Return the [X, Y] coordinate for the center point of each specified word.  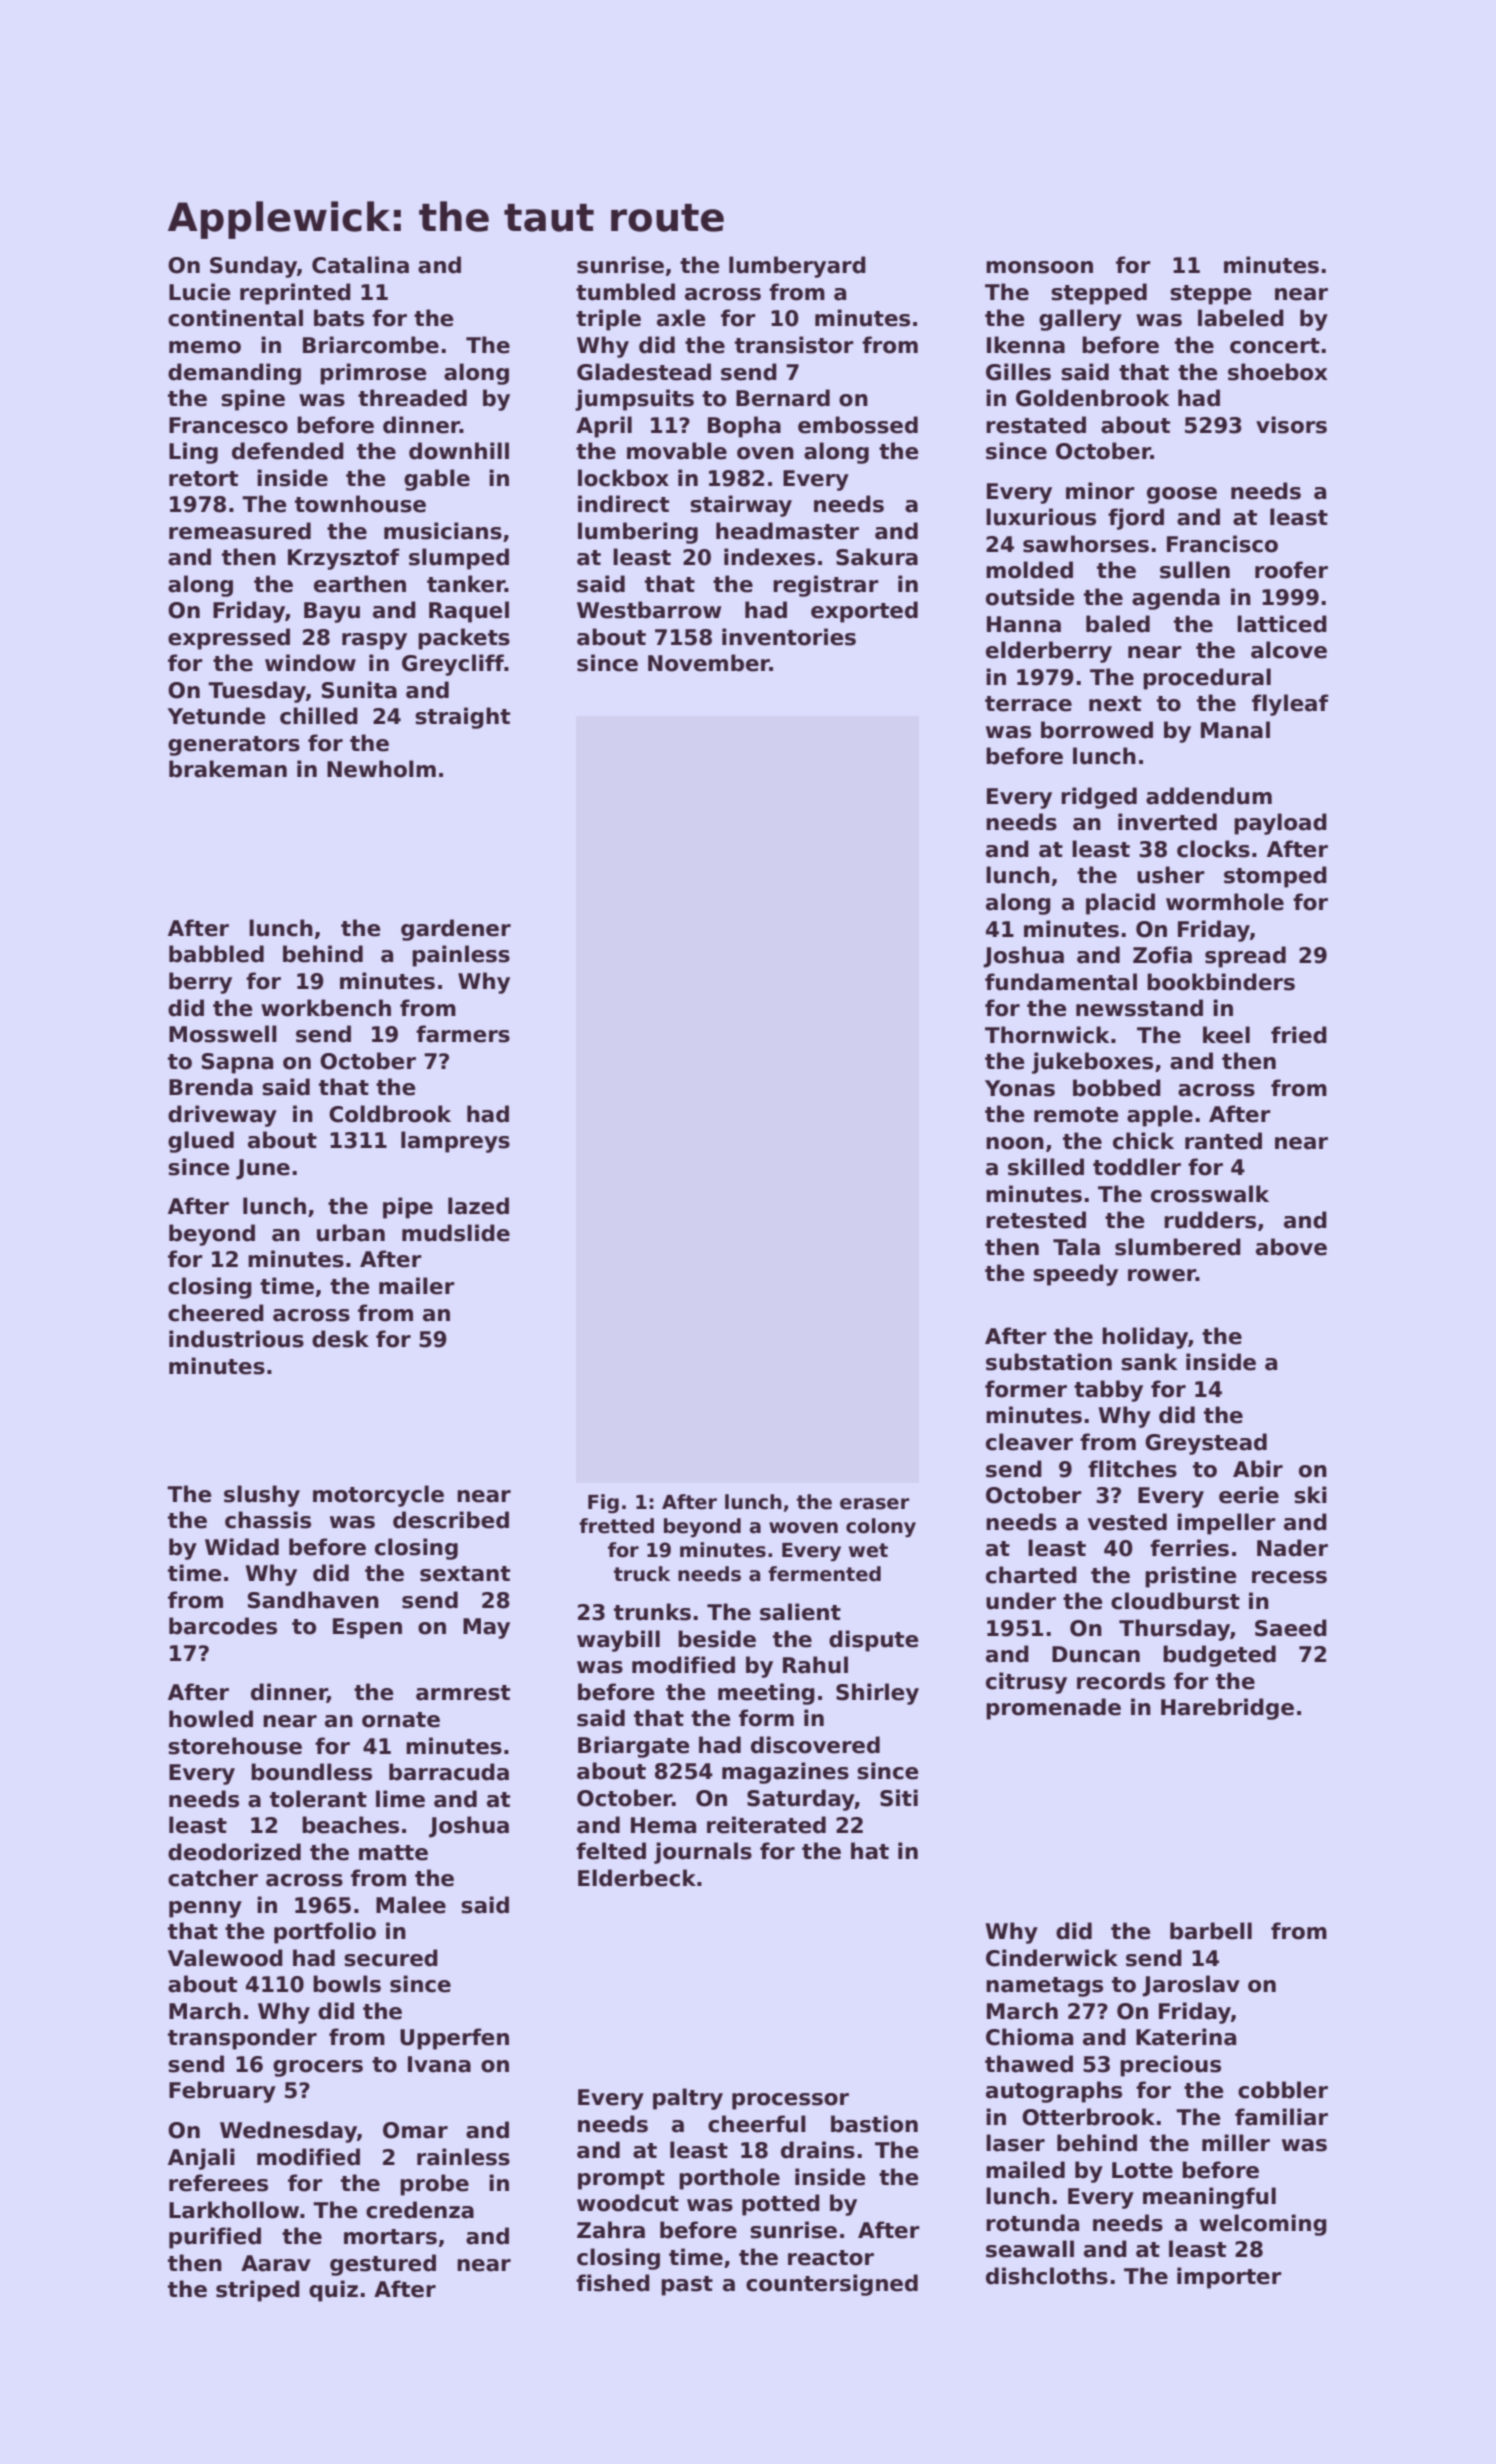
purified [215, 2238]
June [263, 1169]
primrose [373, 374]
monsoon [1039, 267]
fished [613, 2283]
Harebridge [1227, 1709]
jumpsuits [634, 400]
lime [400, 1799]
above [1291, 1247]
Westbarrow [649, 610]
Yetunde [216, 716]
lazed [478, 1206]
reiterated [766, 1825]
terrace [1028, 704]
